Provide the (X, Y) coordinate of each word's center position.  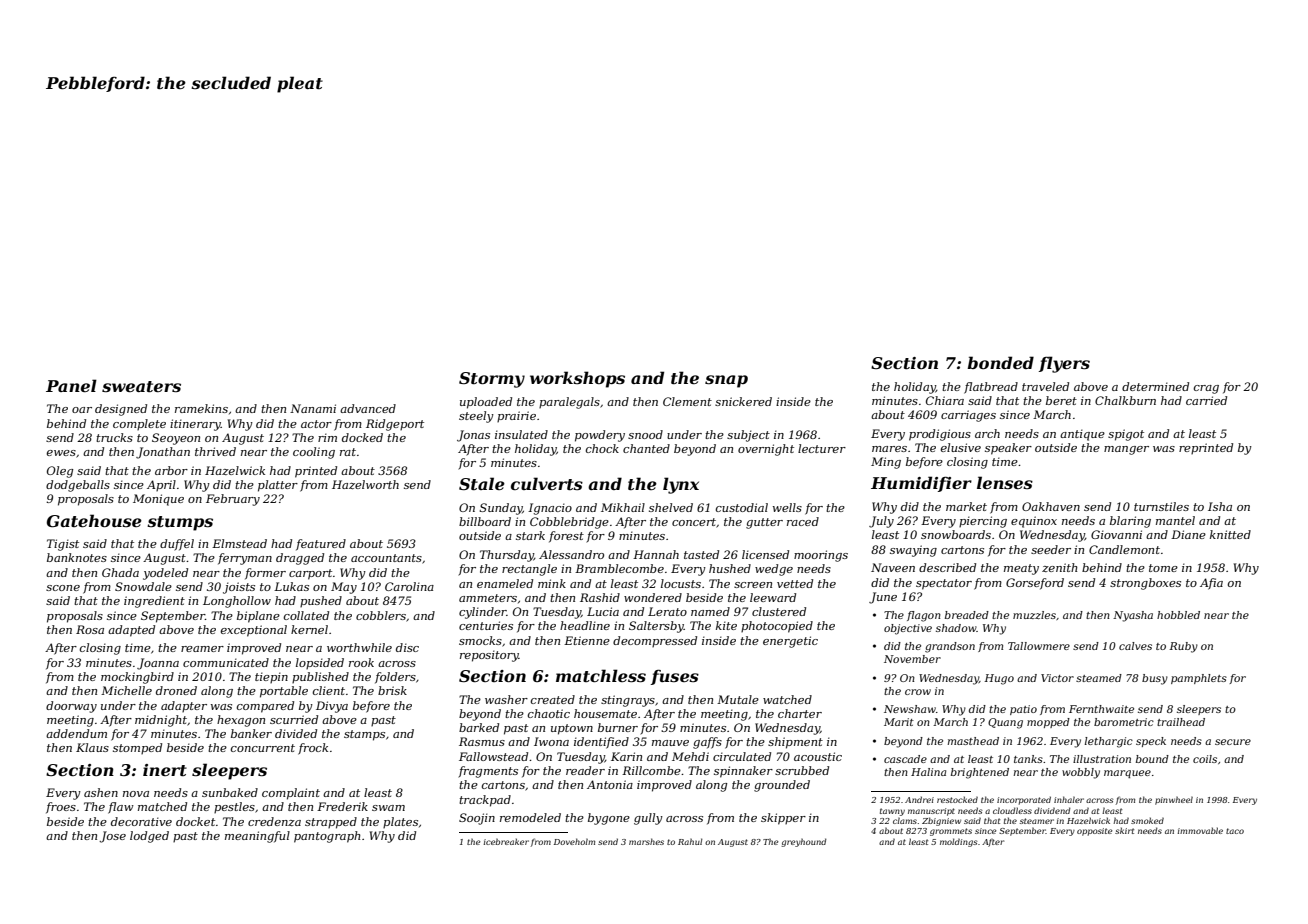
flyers (1064, 364)
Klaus (92, 747)
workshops (577, 379)
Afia (1211, 584)
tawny (892, 812)
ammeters (488, 598)
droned (176, 690)
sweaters (141, 386)
